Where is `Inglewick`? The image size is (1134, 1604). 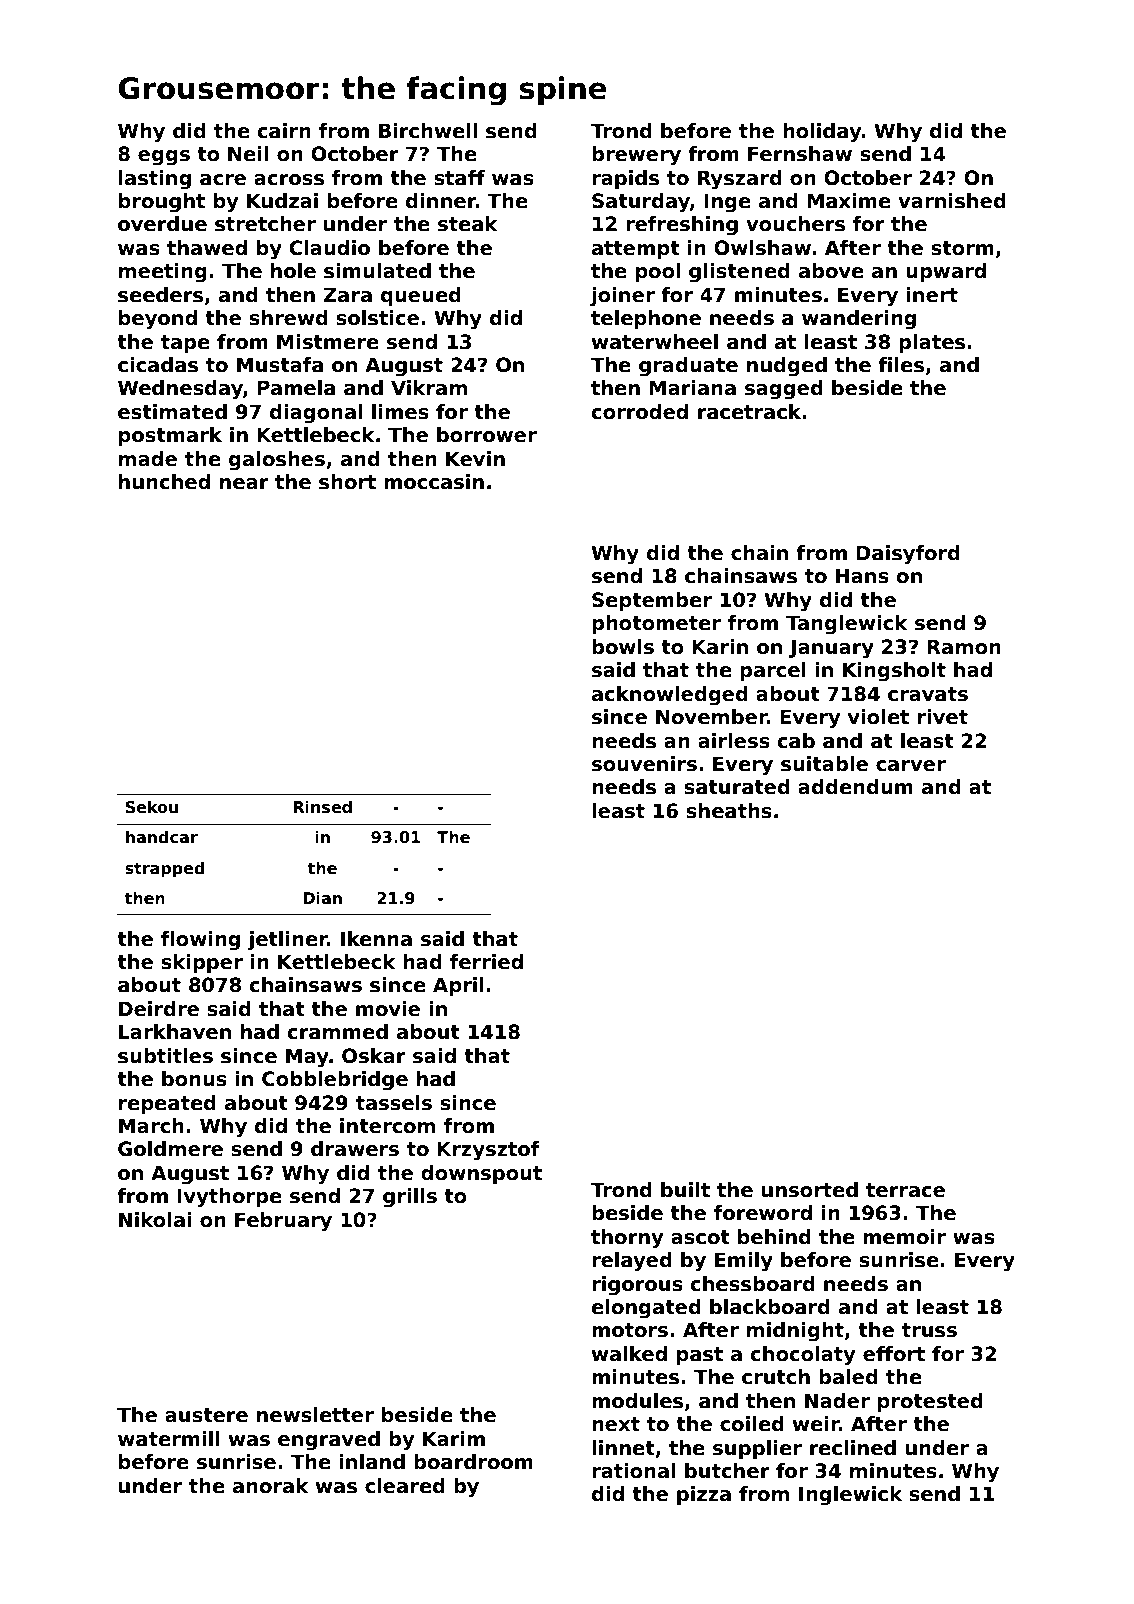 Inglewick is located at coordinates (850, 1496).
